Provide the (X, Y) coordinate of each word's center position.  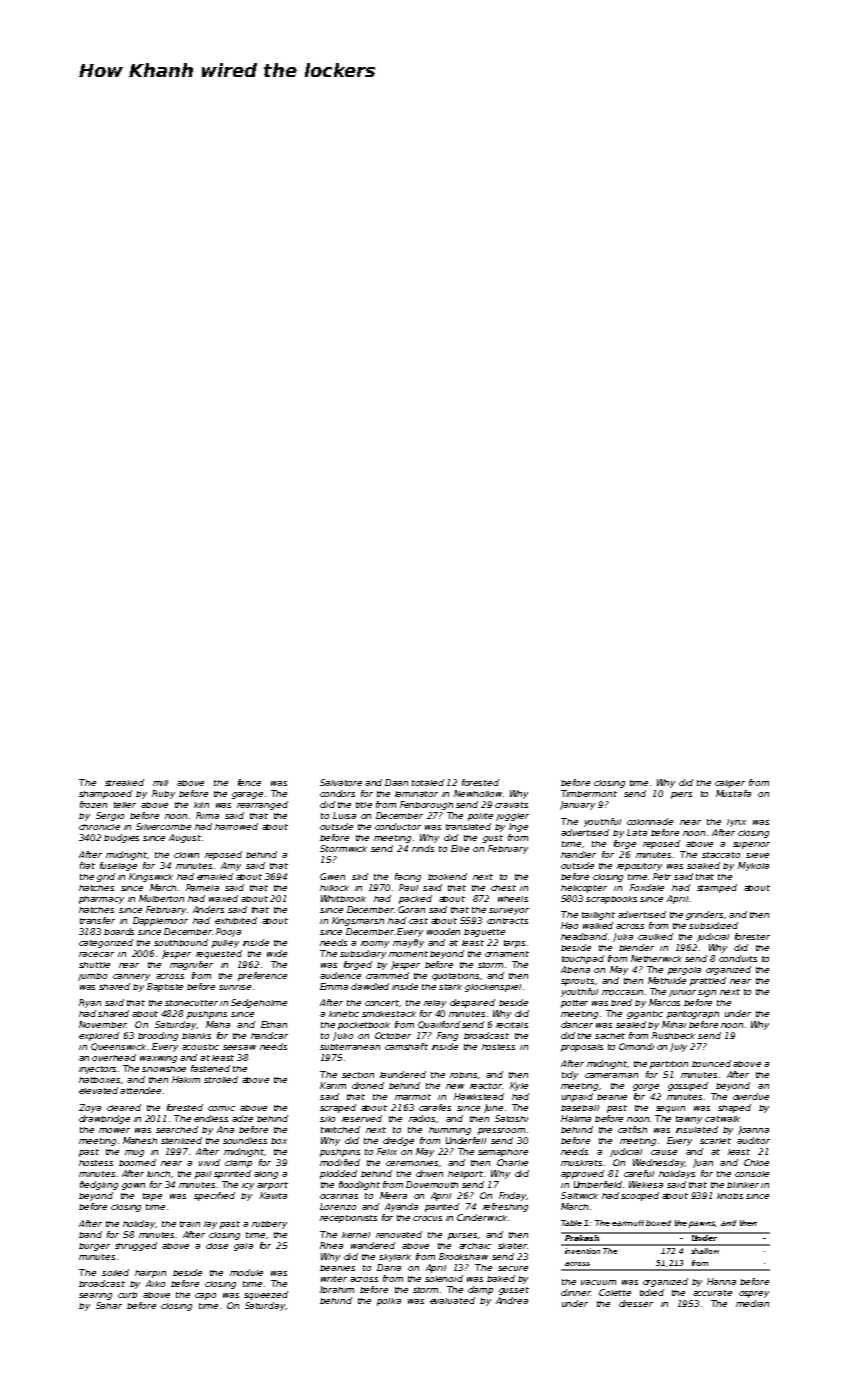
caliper (730, 784)
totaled (428, 782)
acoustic (200, 1047)
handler (578, 854)
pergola (684, 971)
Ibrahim (337, 1289)
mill (160, 783)
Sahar (109, 1305)
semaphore (503, 1153)
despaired (472, 1003)
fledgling (99, 1185)
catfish (632, 1129)
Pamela (202, 887)
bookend (447, 876)
